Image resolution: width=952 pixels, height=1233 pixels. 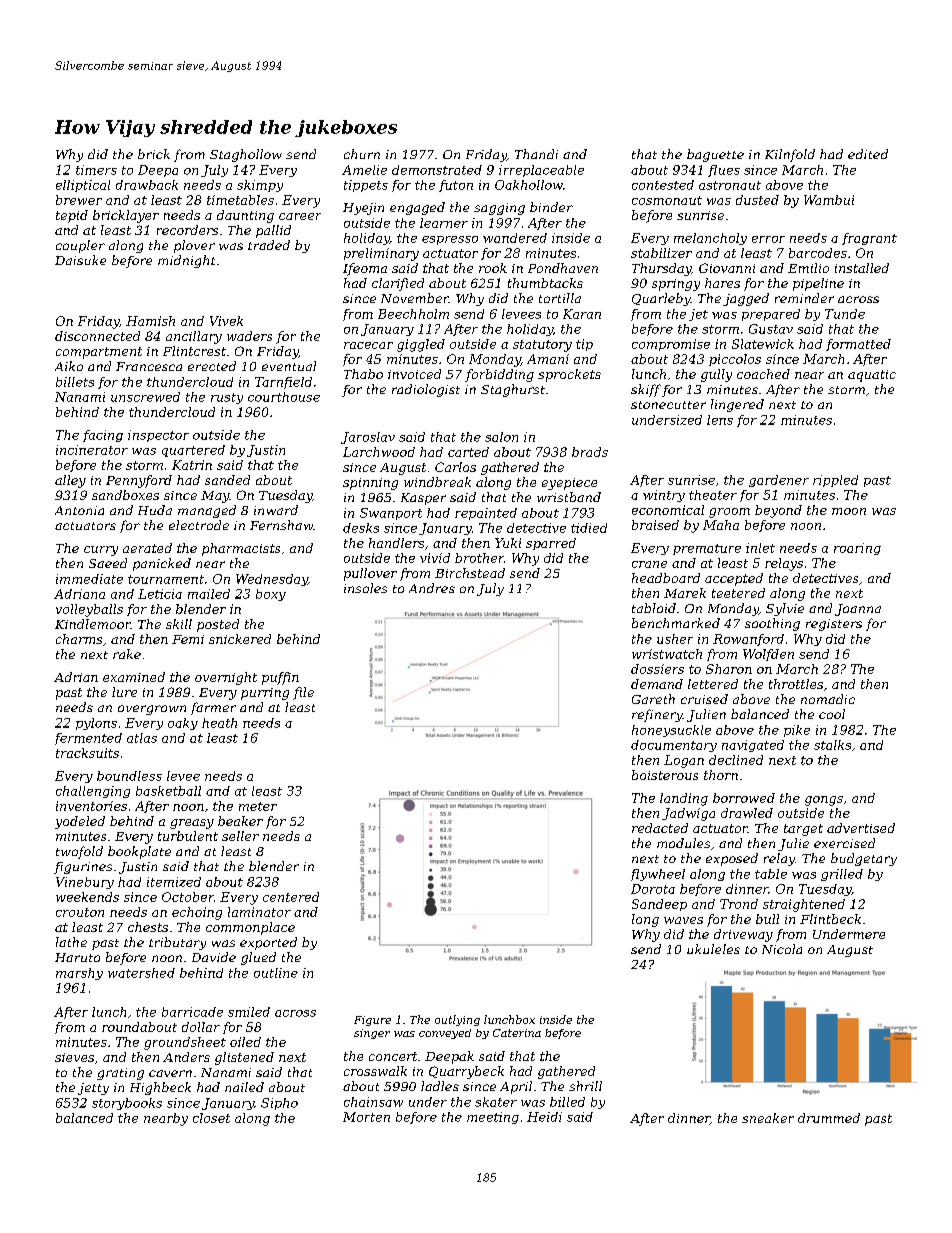 What do you see at coordinates (398, 284) in the screenshot?
I see `clarified` at bounding box center [398, 284].
